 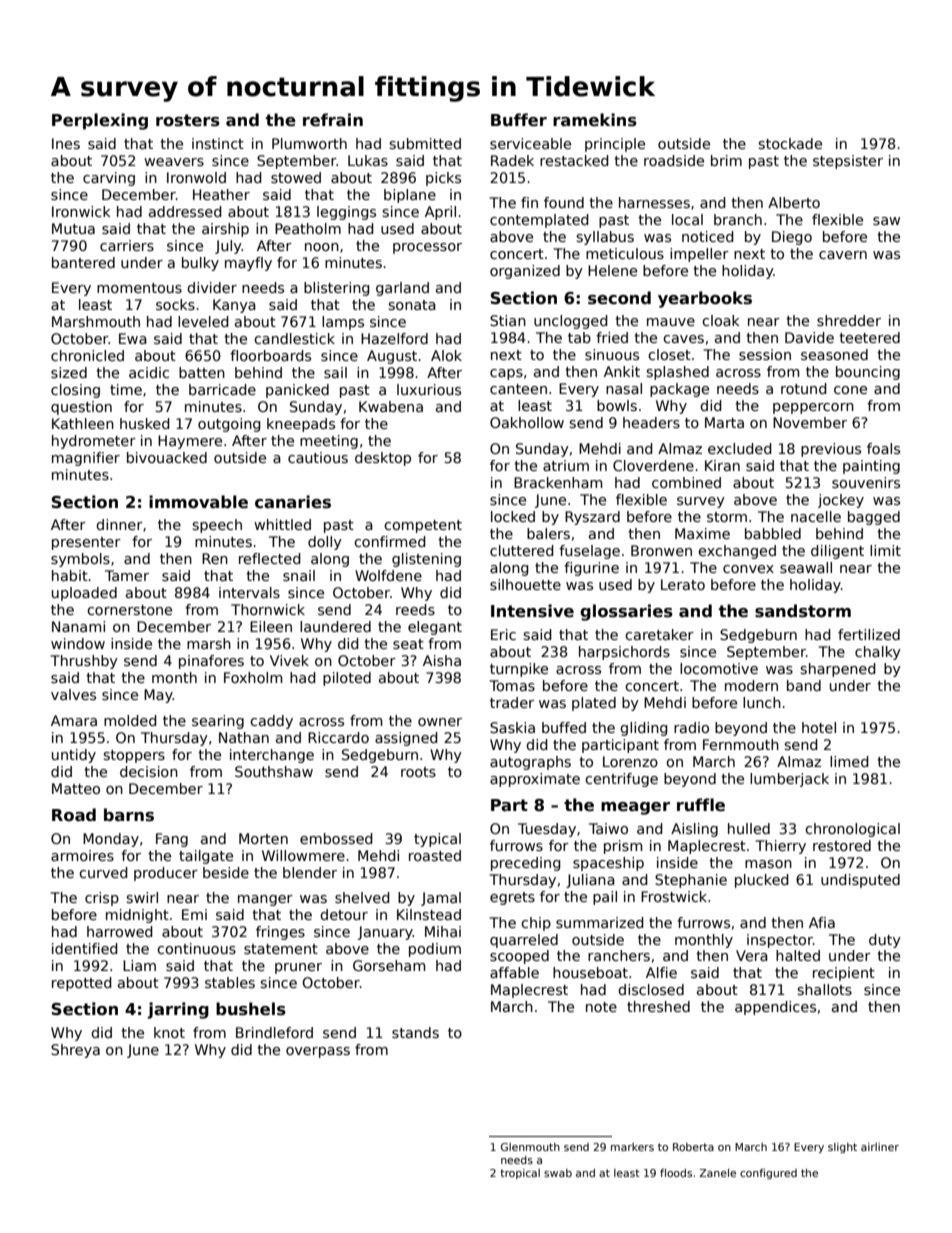 I want to click on swab, so click(x=558, y=1173).
